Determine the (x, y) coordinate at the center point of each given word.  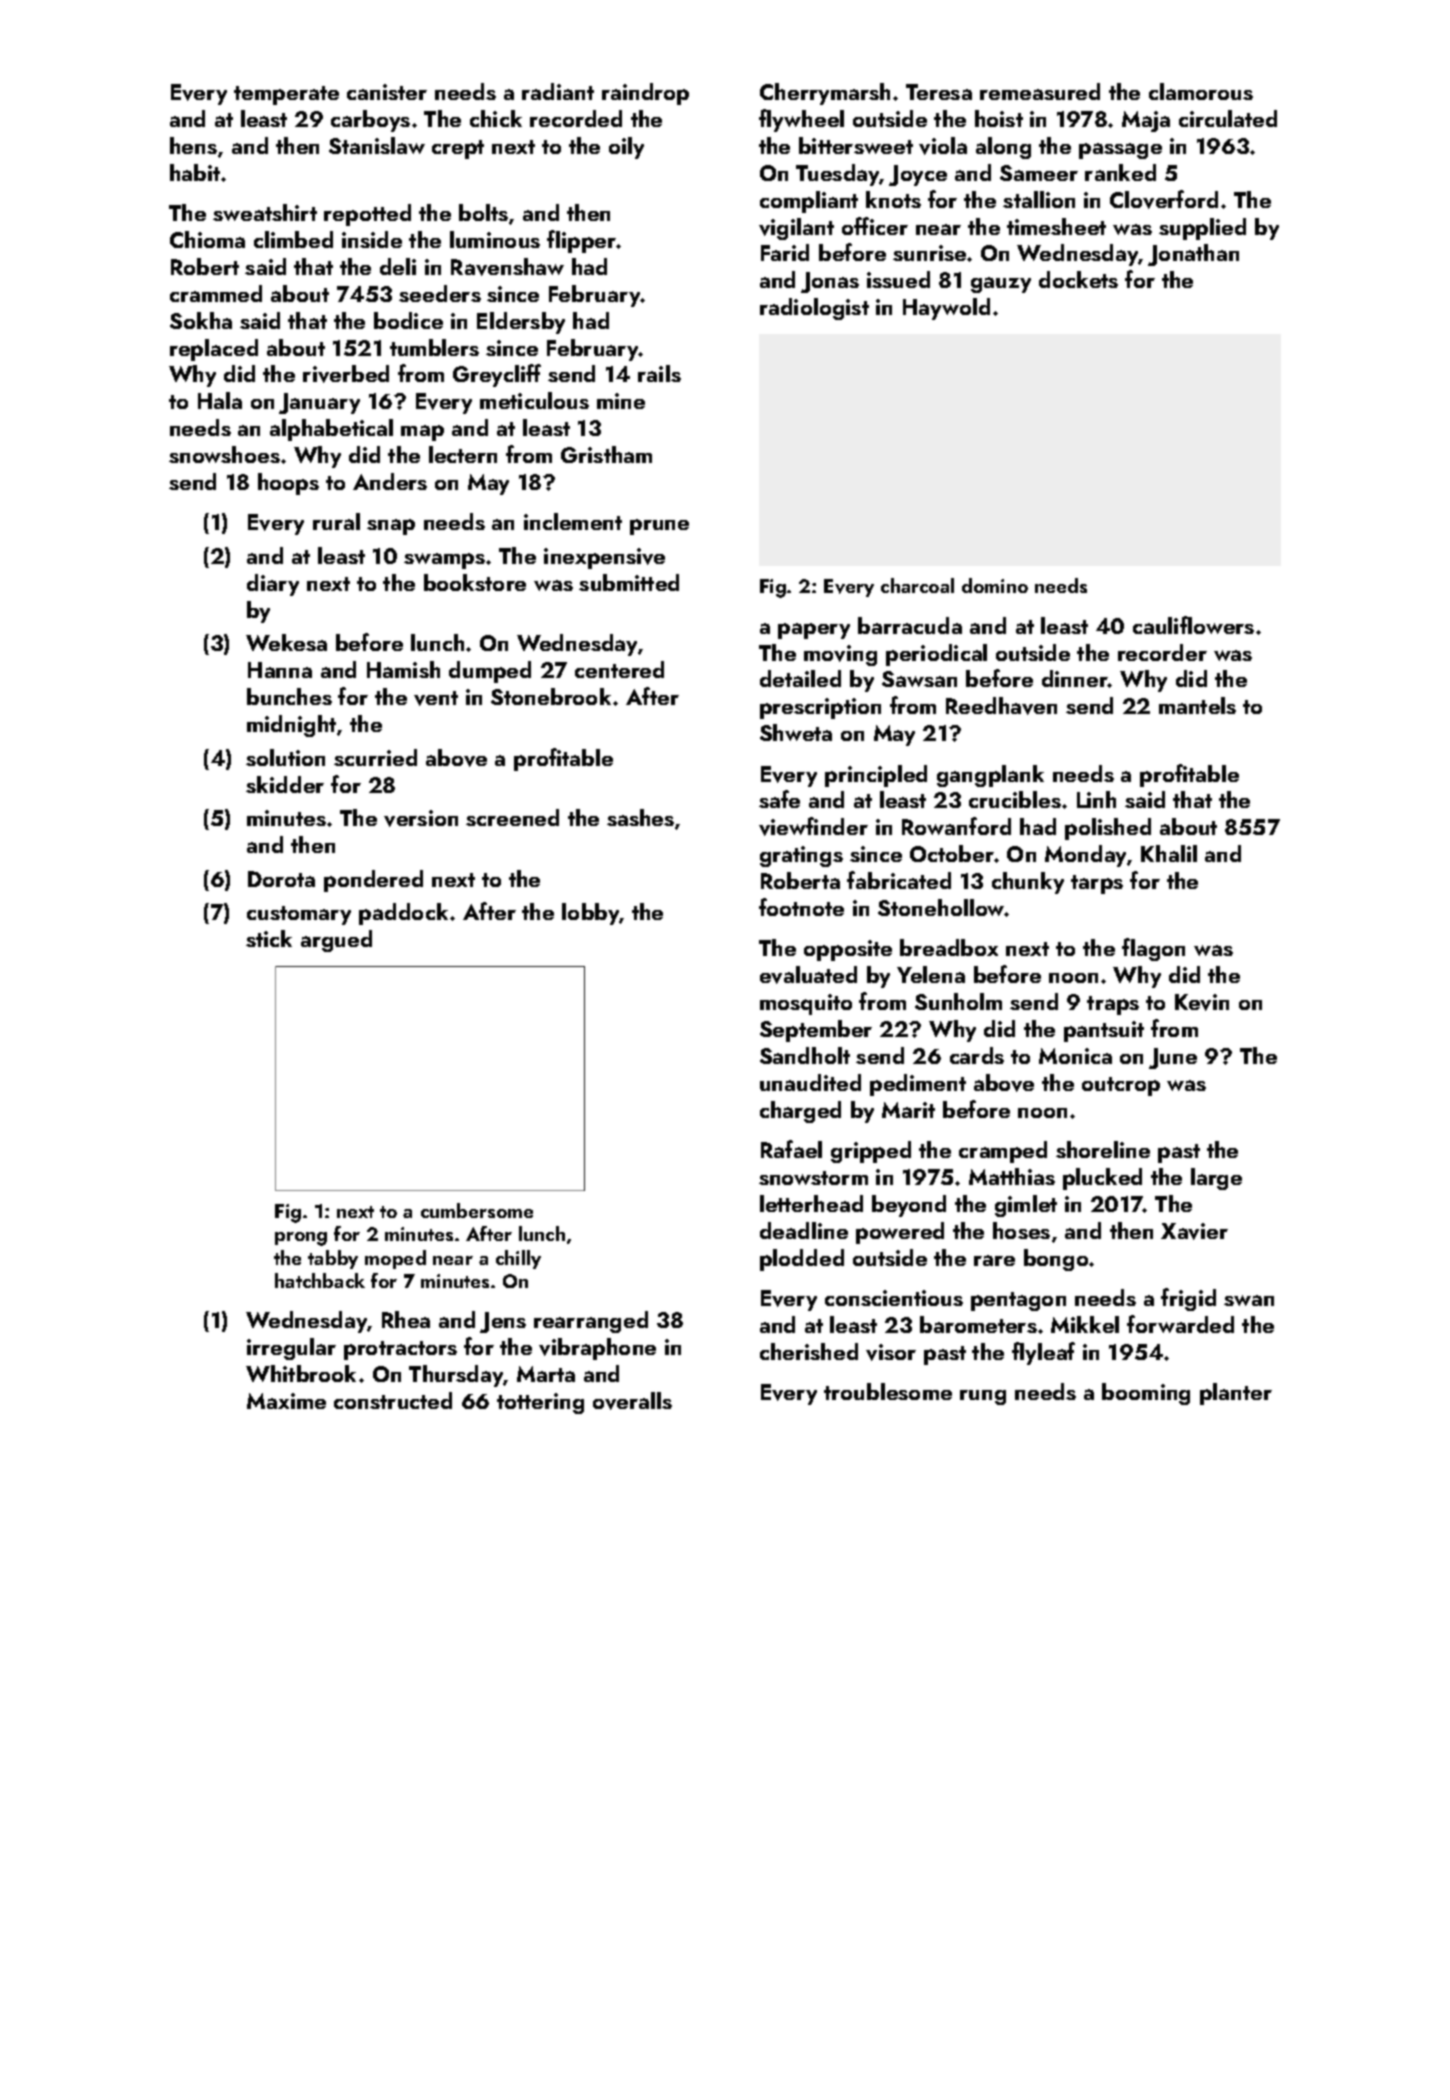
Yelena (931, 974)
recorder (1162, 652)
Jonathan (1193, 255)
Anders (390, 481)
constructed (393, 1400)
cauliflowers (1193, 625)
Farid (785, 252)
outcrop (1121, 1086)
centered (619, 669)
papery (814, 631)
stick (269, 938)
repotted (367, 215)
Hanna (280, 670)
